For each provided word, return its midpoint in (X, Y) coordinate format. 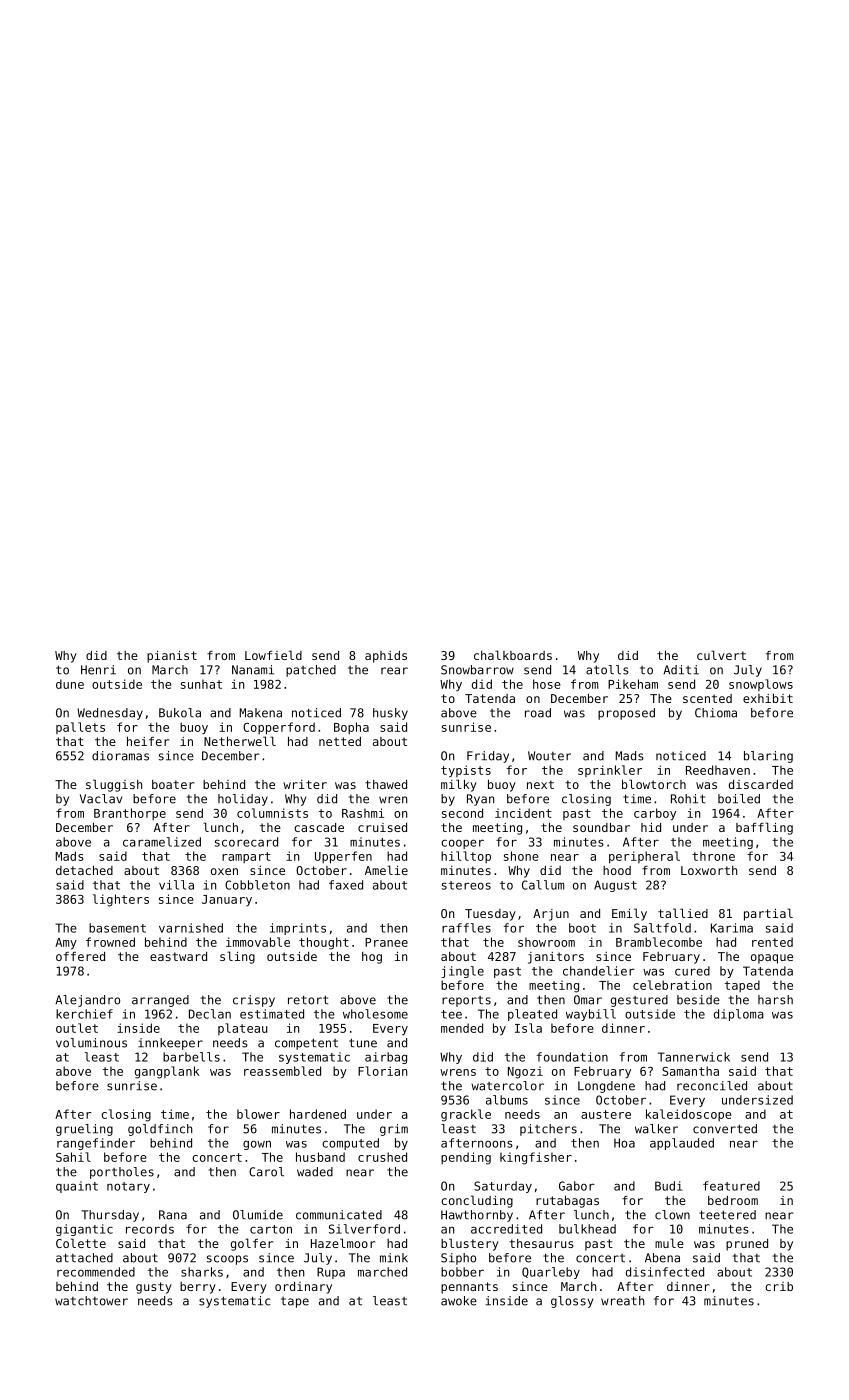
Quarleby (551, 1273)
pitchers (548, 1130)
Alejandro (87, 1001)
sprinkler (610, 771)
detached (84, 870)
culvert (721, 655)
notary (128, 1187)
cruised (382, 827)
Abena (662, 1258)
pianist (172, 657)
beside (698, 1000)
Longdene (606, 1087)
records (150, 1229)
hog (372, 958)
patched (311, 671)
